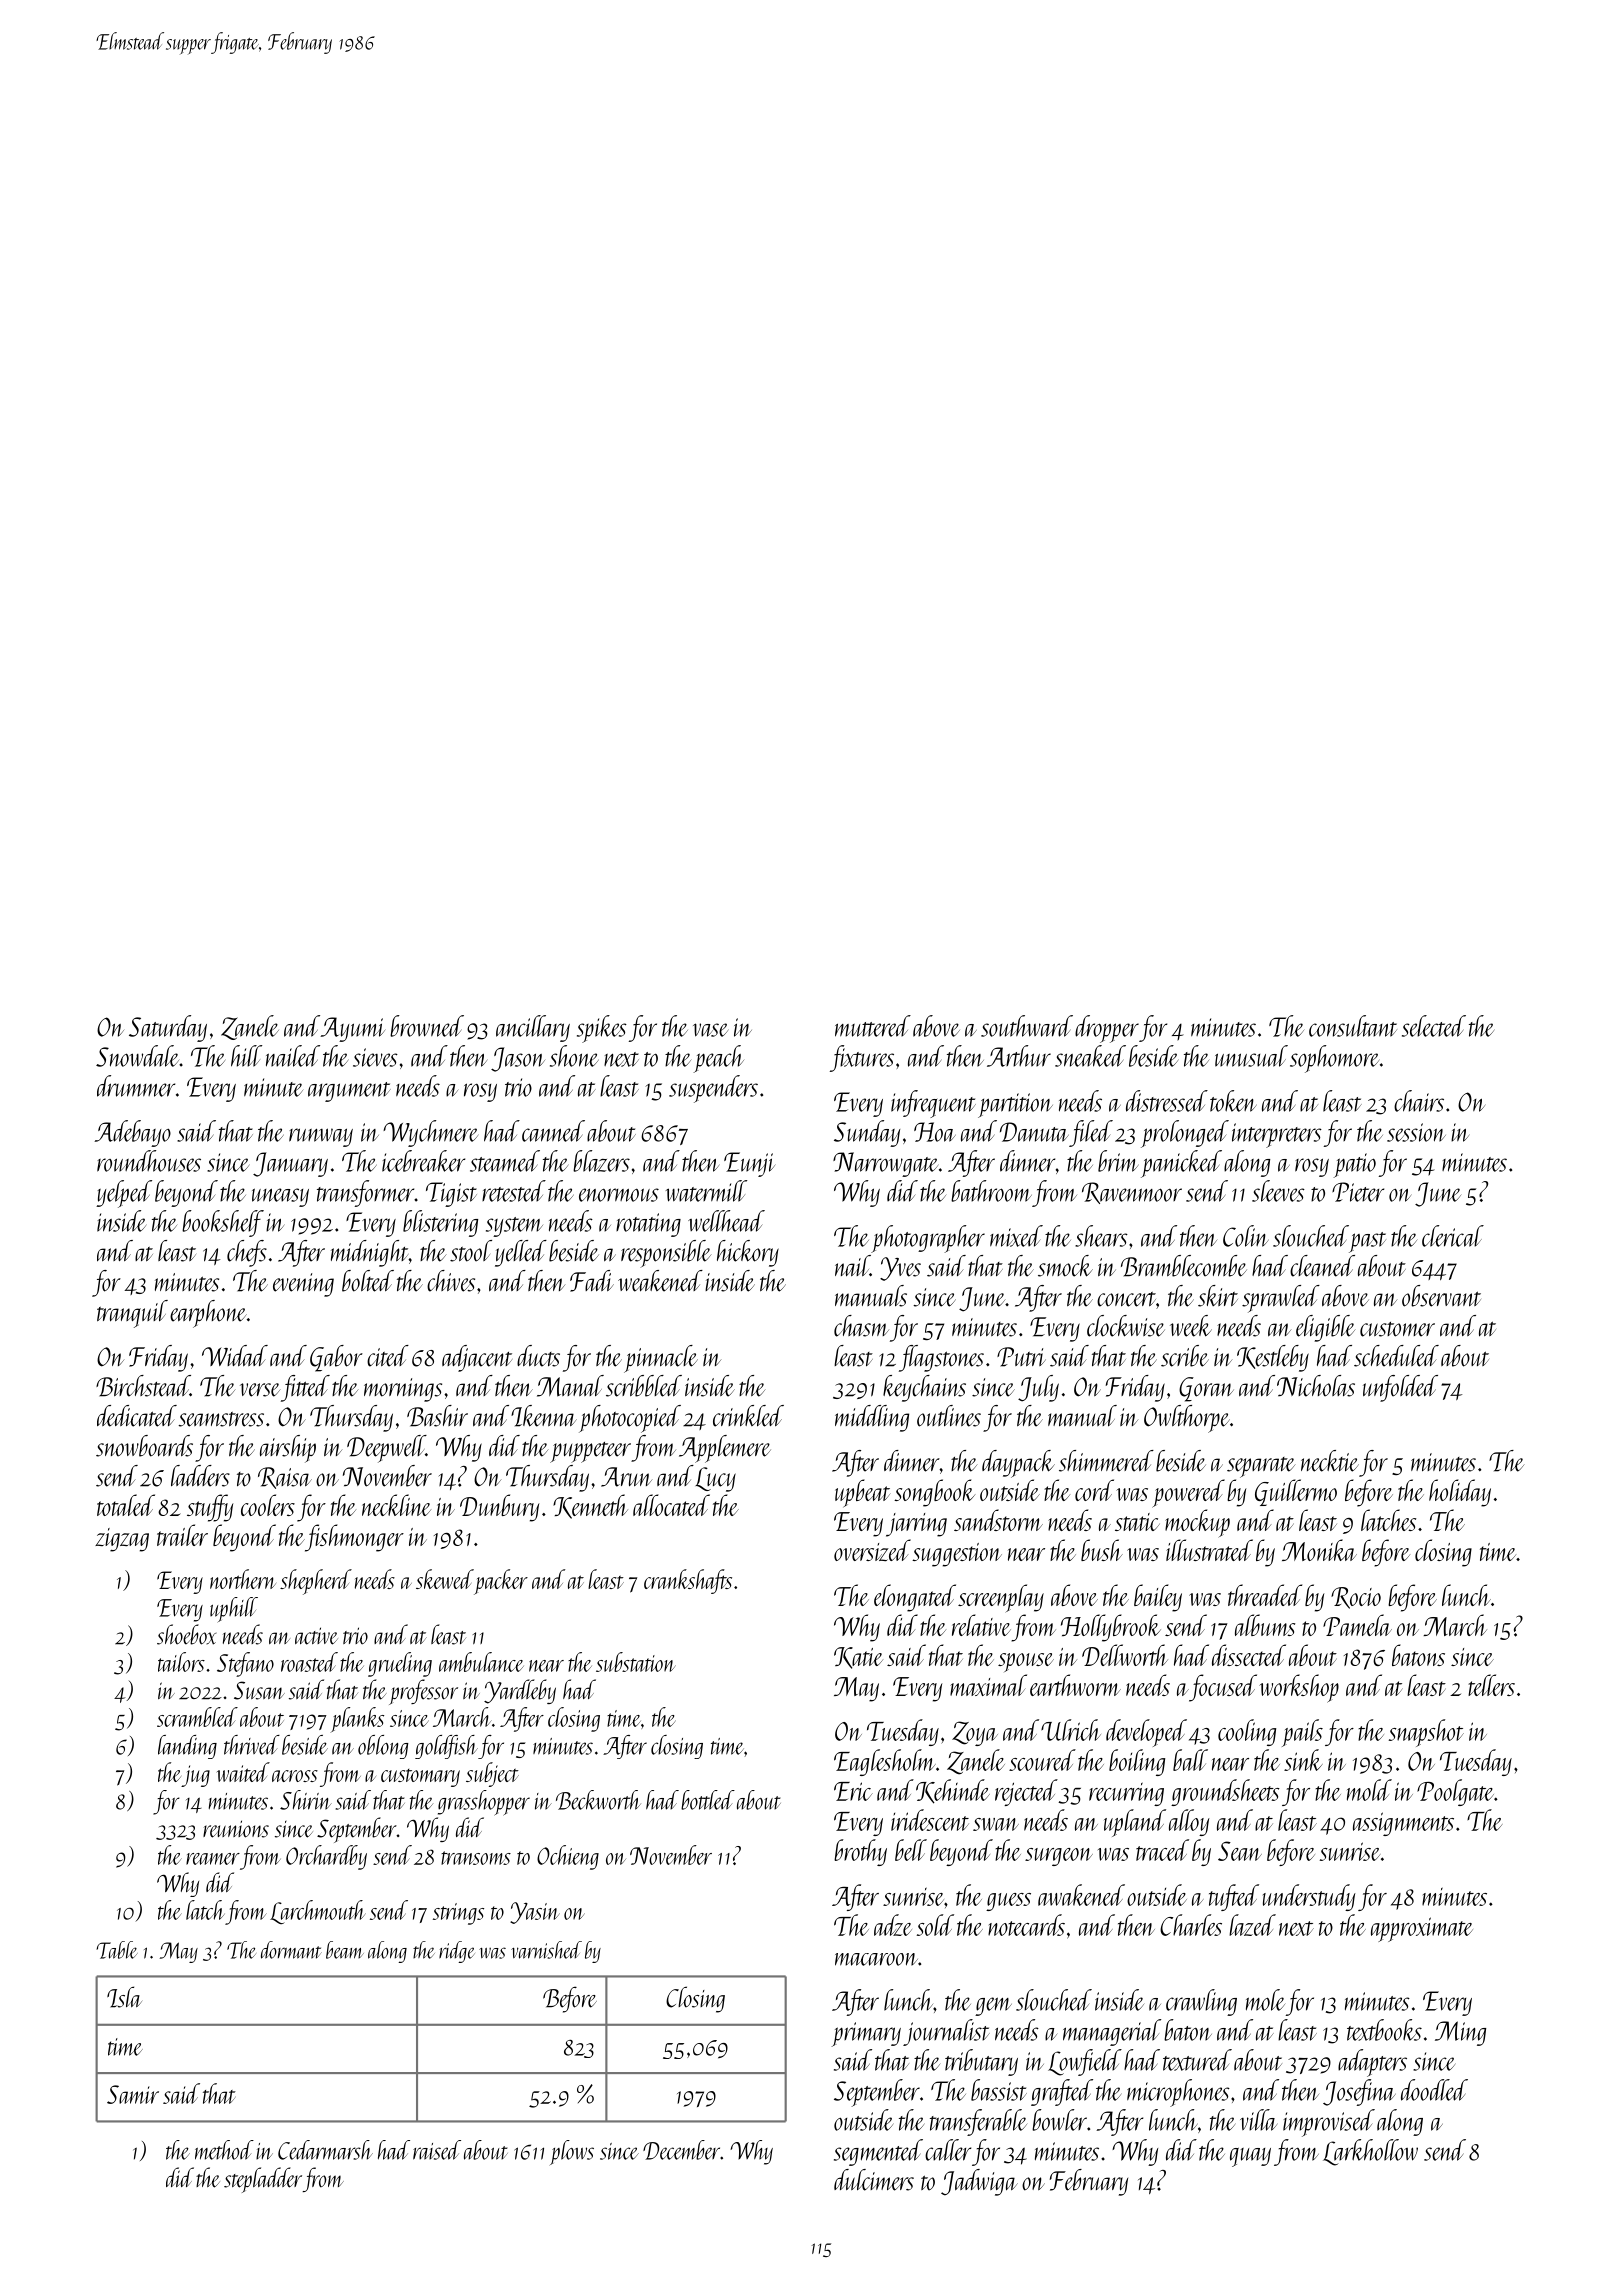  Describe the element at coordinates (885, 1762) in the image. I see `Eaglesholm` at that location.
